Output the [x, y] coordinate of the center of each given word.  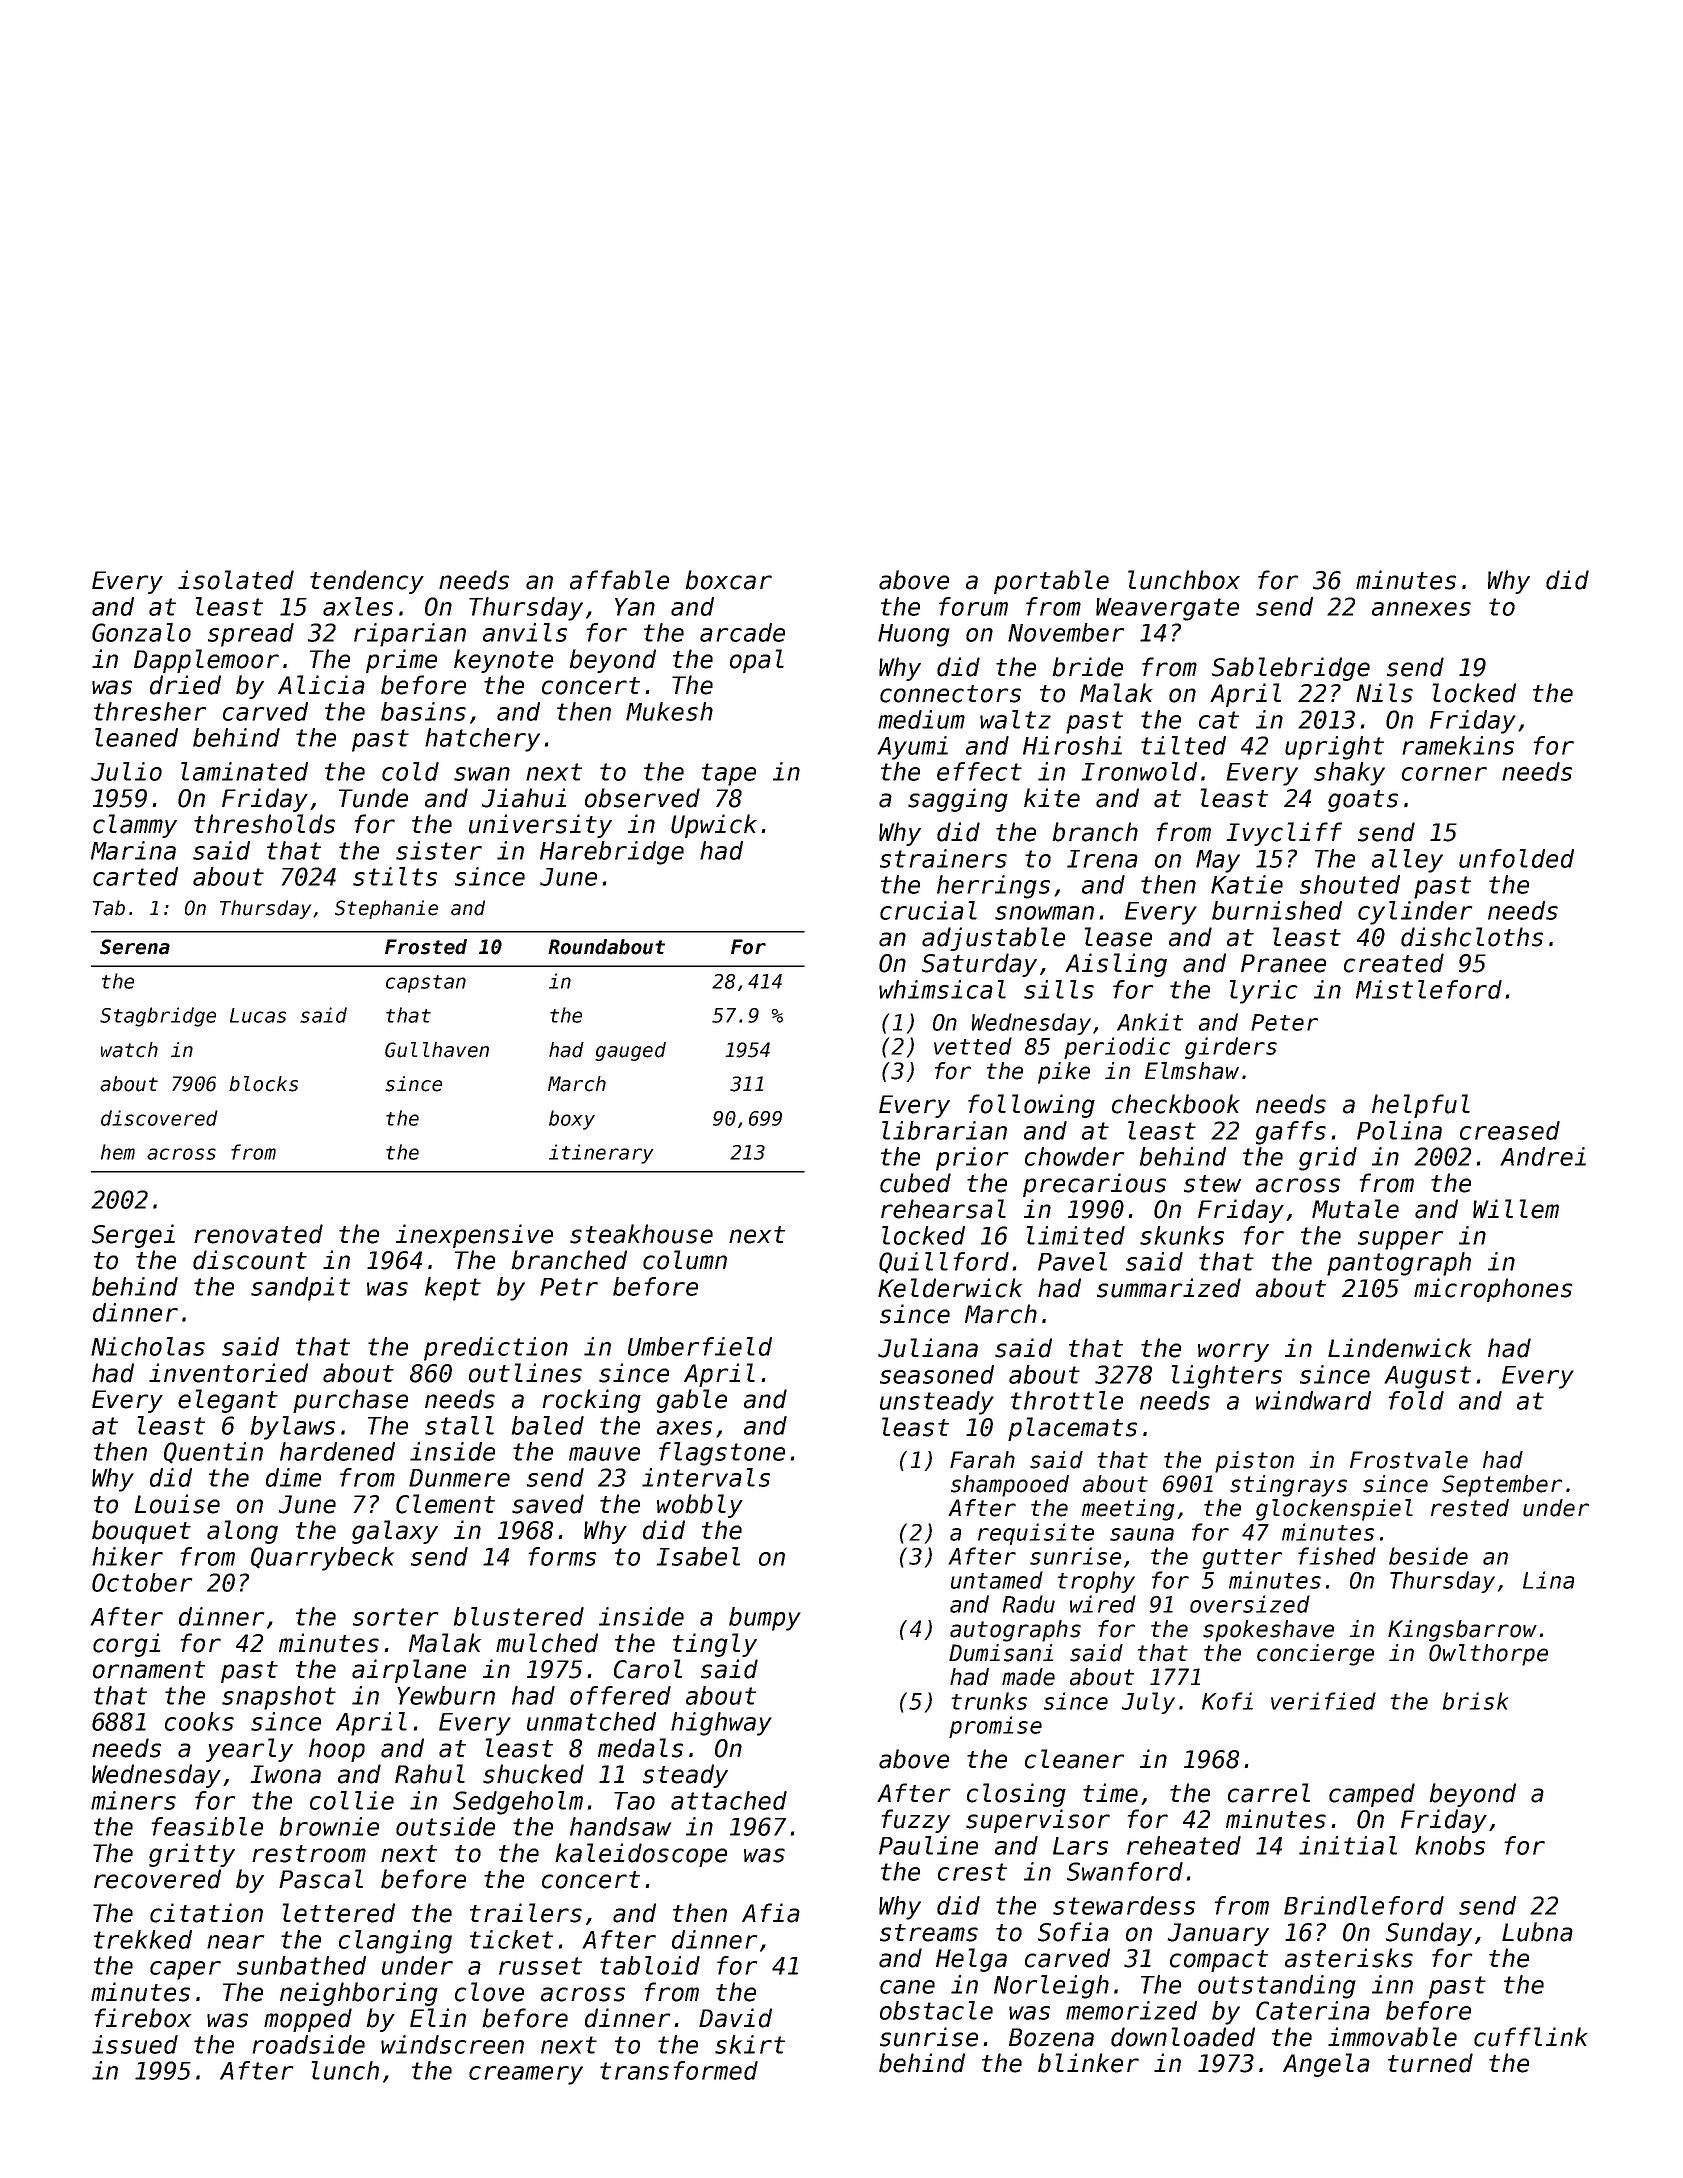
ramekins [1458, 745]
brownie [329, 1826]
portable [1051, 582]
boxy [572, 1120]
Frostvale [1409, 1460]
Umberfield [700, 1346]
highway [721, 1724]
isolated [236, 580]
